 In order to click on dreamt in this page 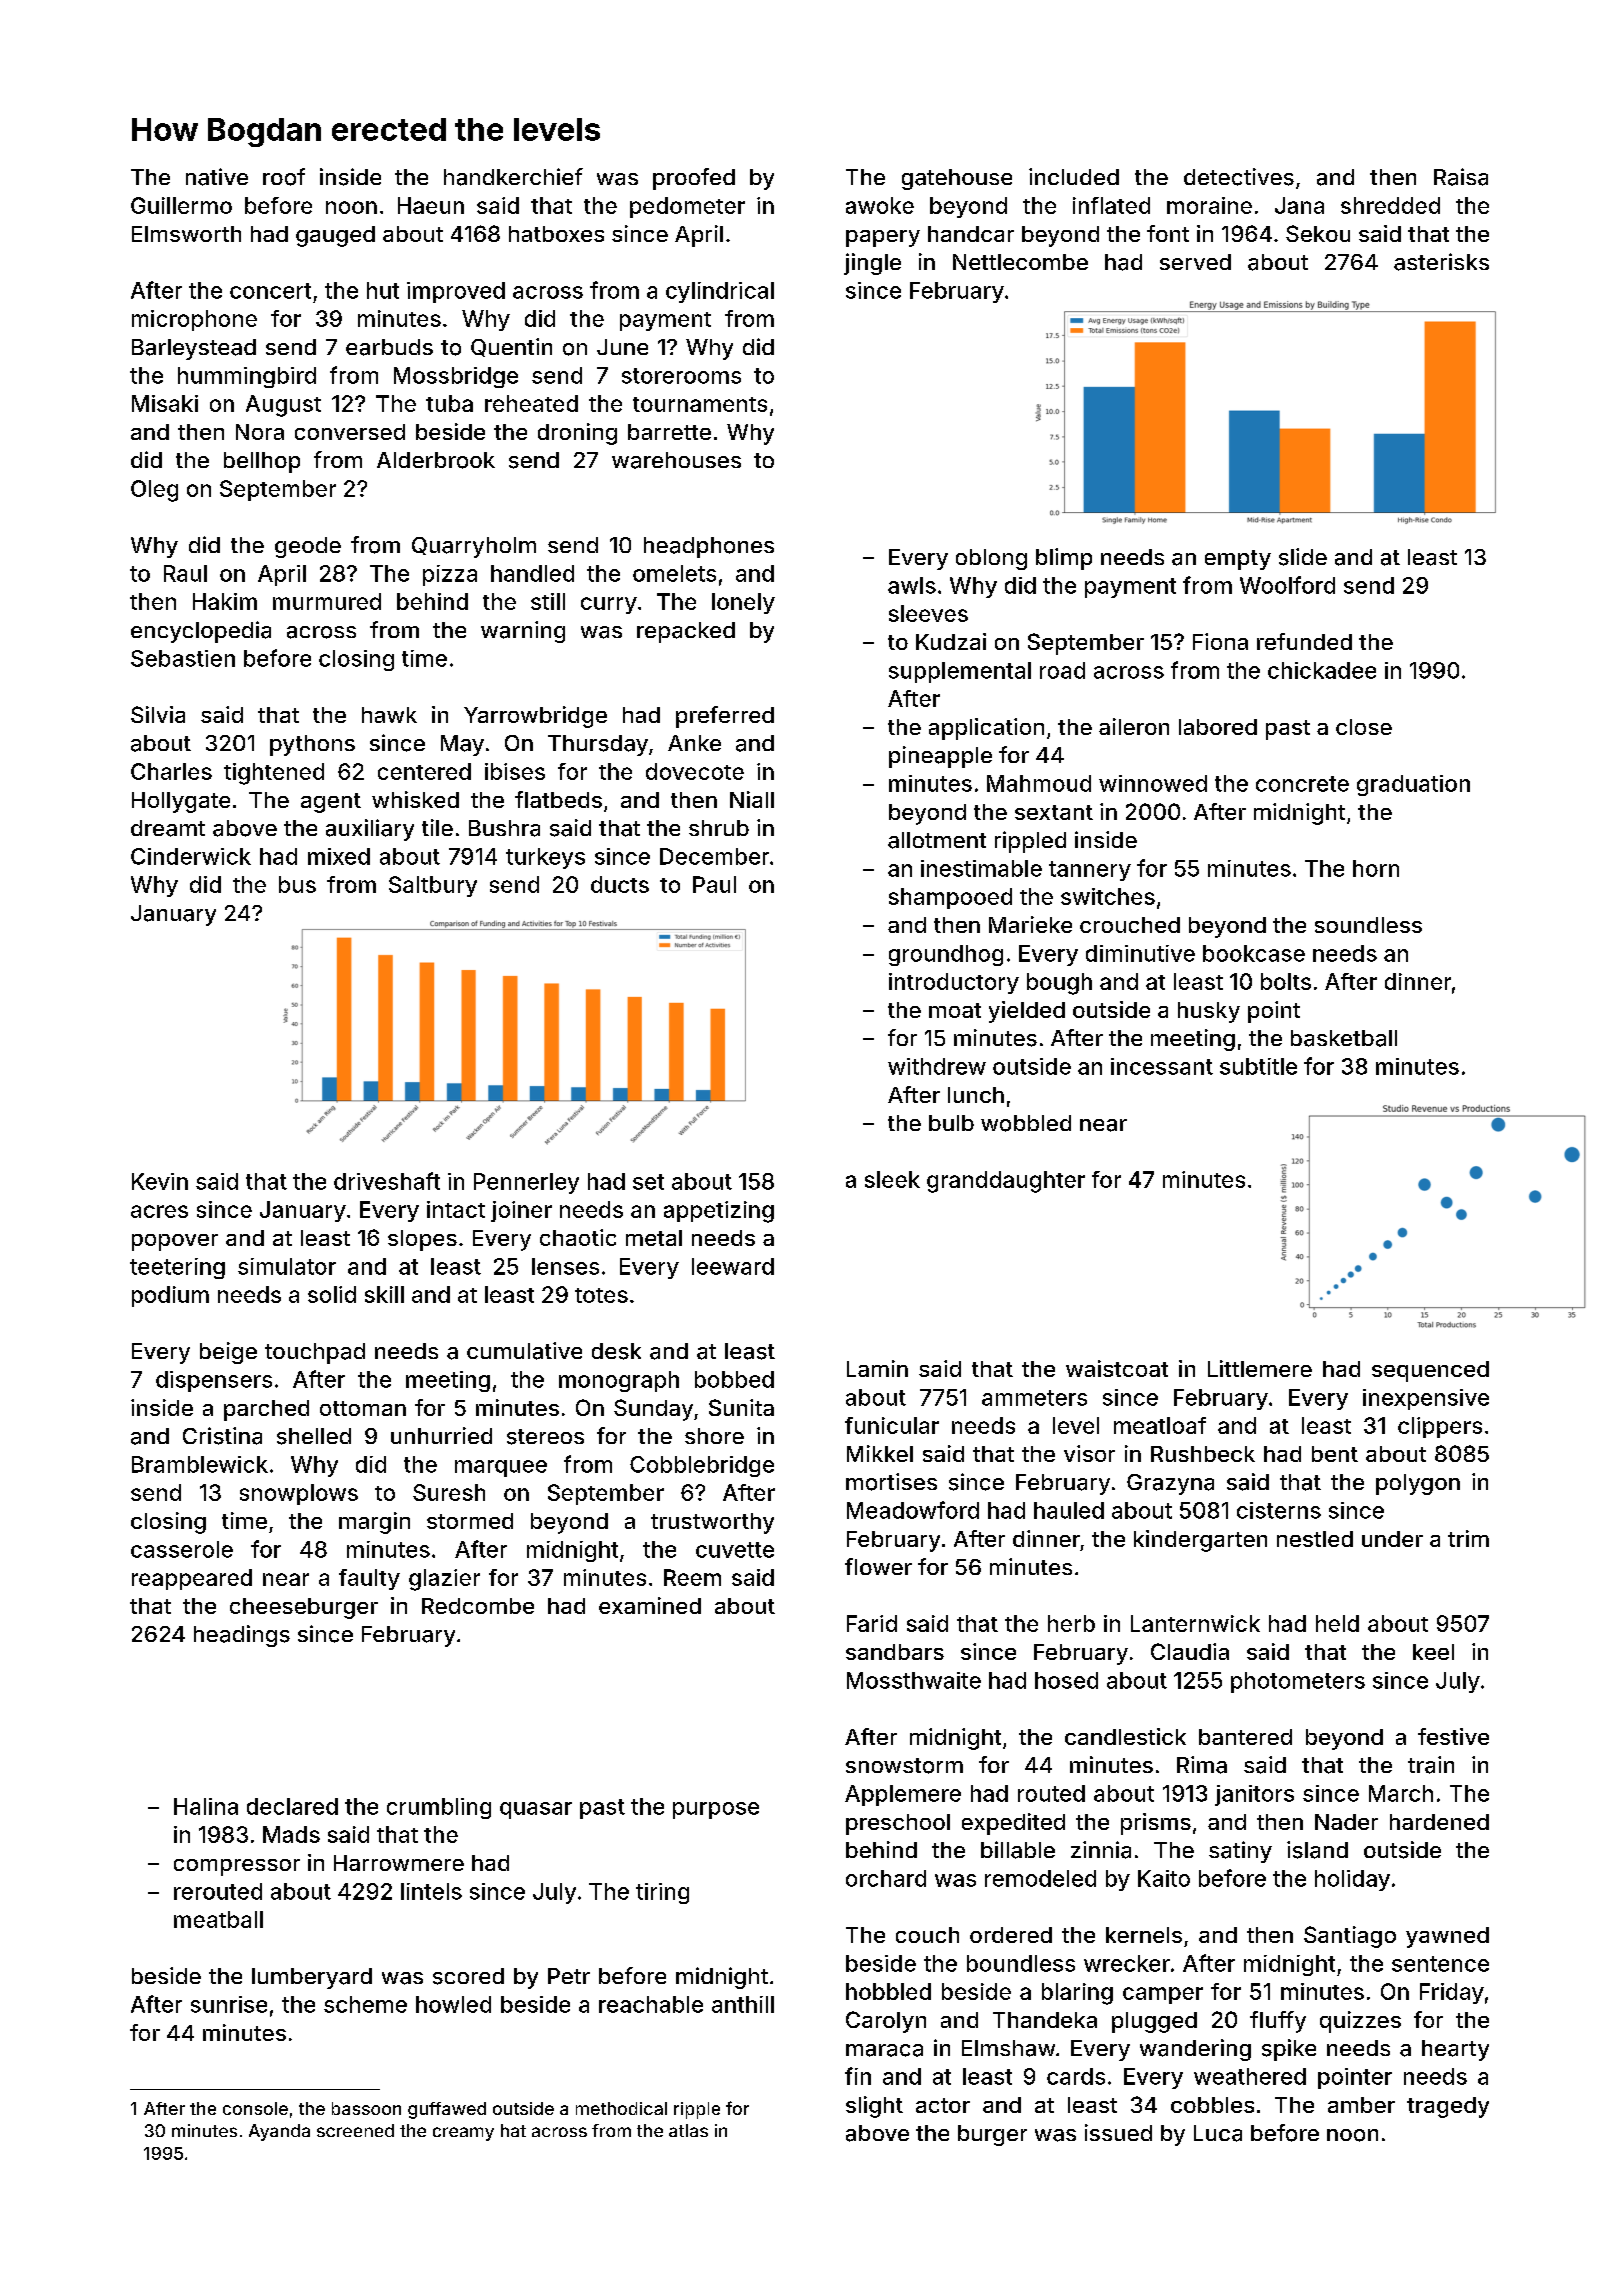, I will do `click(168, 828)`.
